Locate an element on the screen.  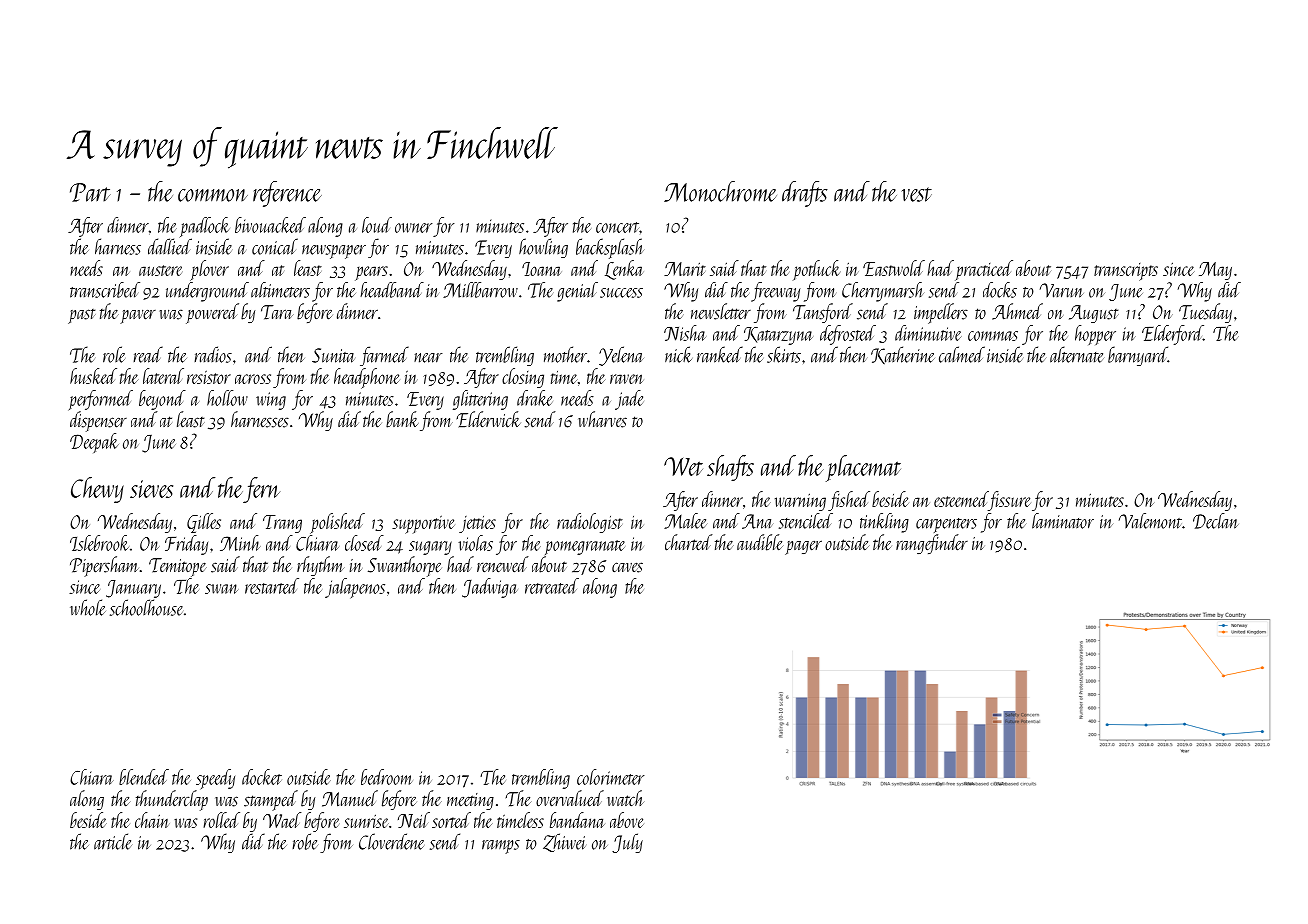
Katherine is located at coordinates (903, 355).
